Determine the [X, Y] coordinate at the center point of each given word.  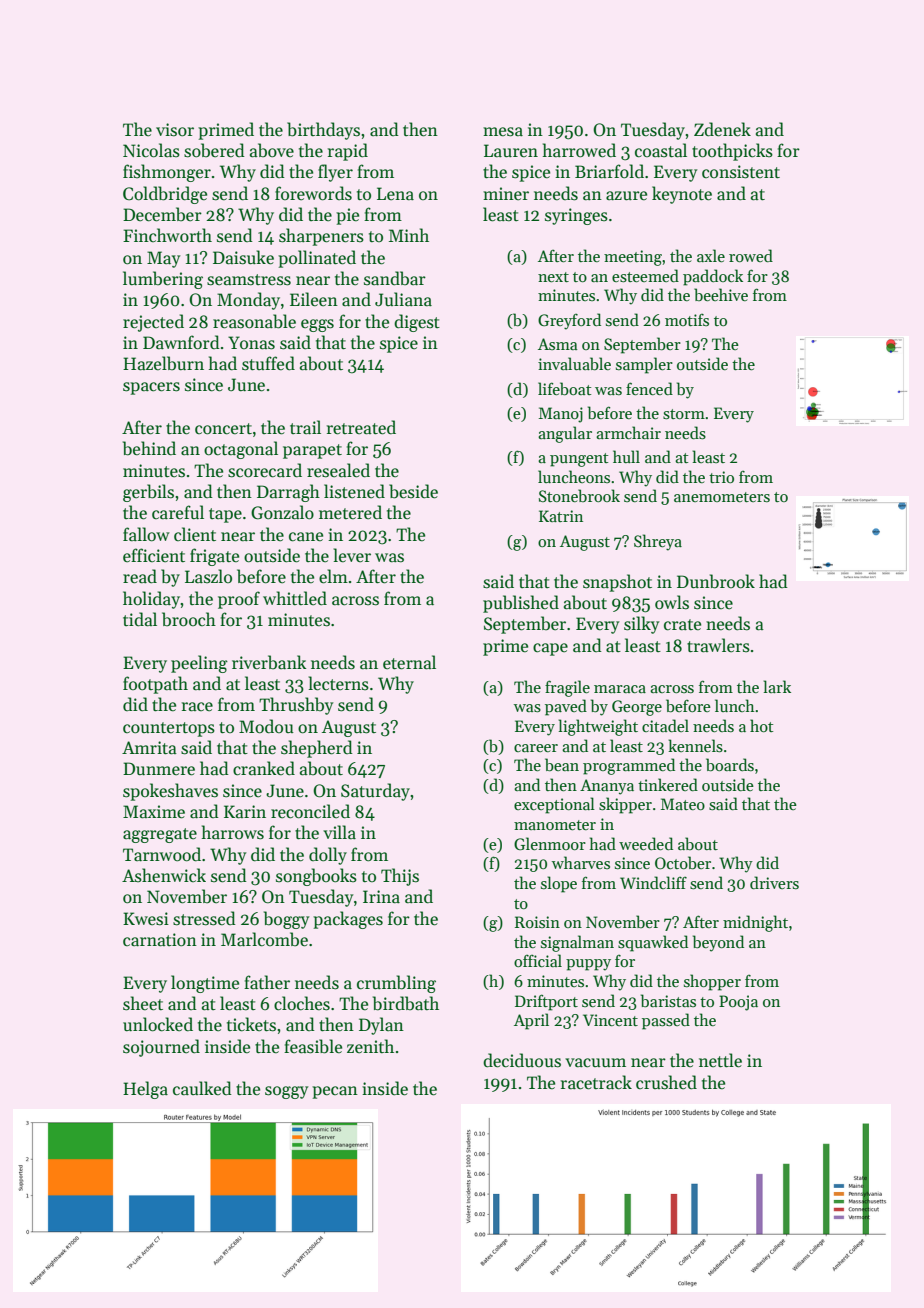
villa [339, 832]
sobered [214, 150]
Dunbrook [716, 581]
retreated [361, 427]
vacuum [595, 1063]
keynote [682, 195]
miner [506, 194]
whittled [295, 598]
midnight [755, 923]
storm [684, 414]
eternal [409, 662]
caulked [202, 1088]
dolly [328, 856]
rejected [153, 323]
